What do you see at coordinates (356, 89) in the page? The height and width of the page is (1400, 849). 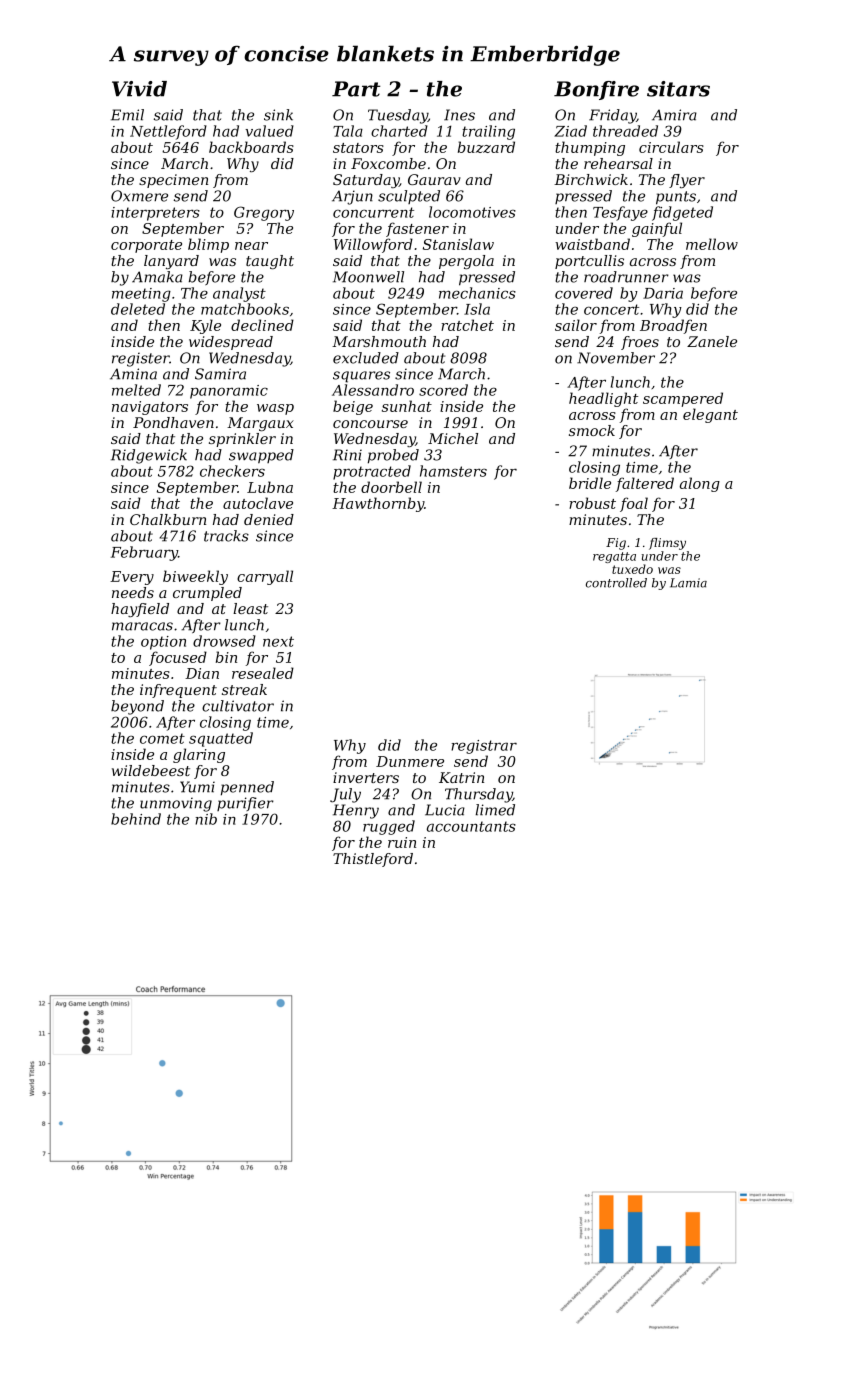 I see `Part` at bounding box center [356, 89].
